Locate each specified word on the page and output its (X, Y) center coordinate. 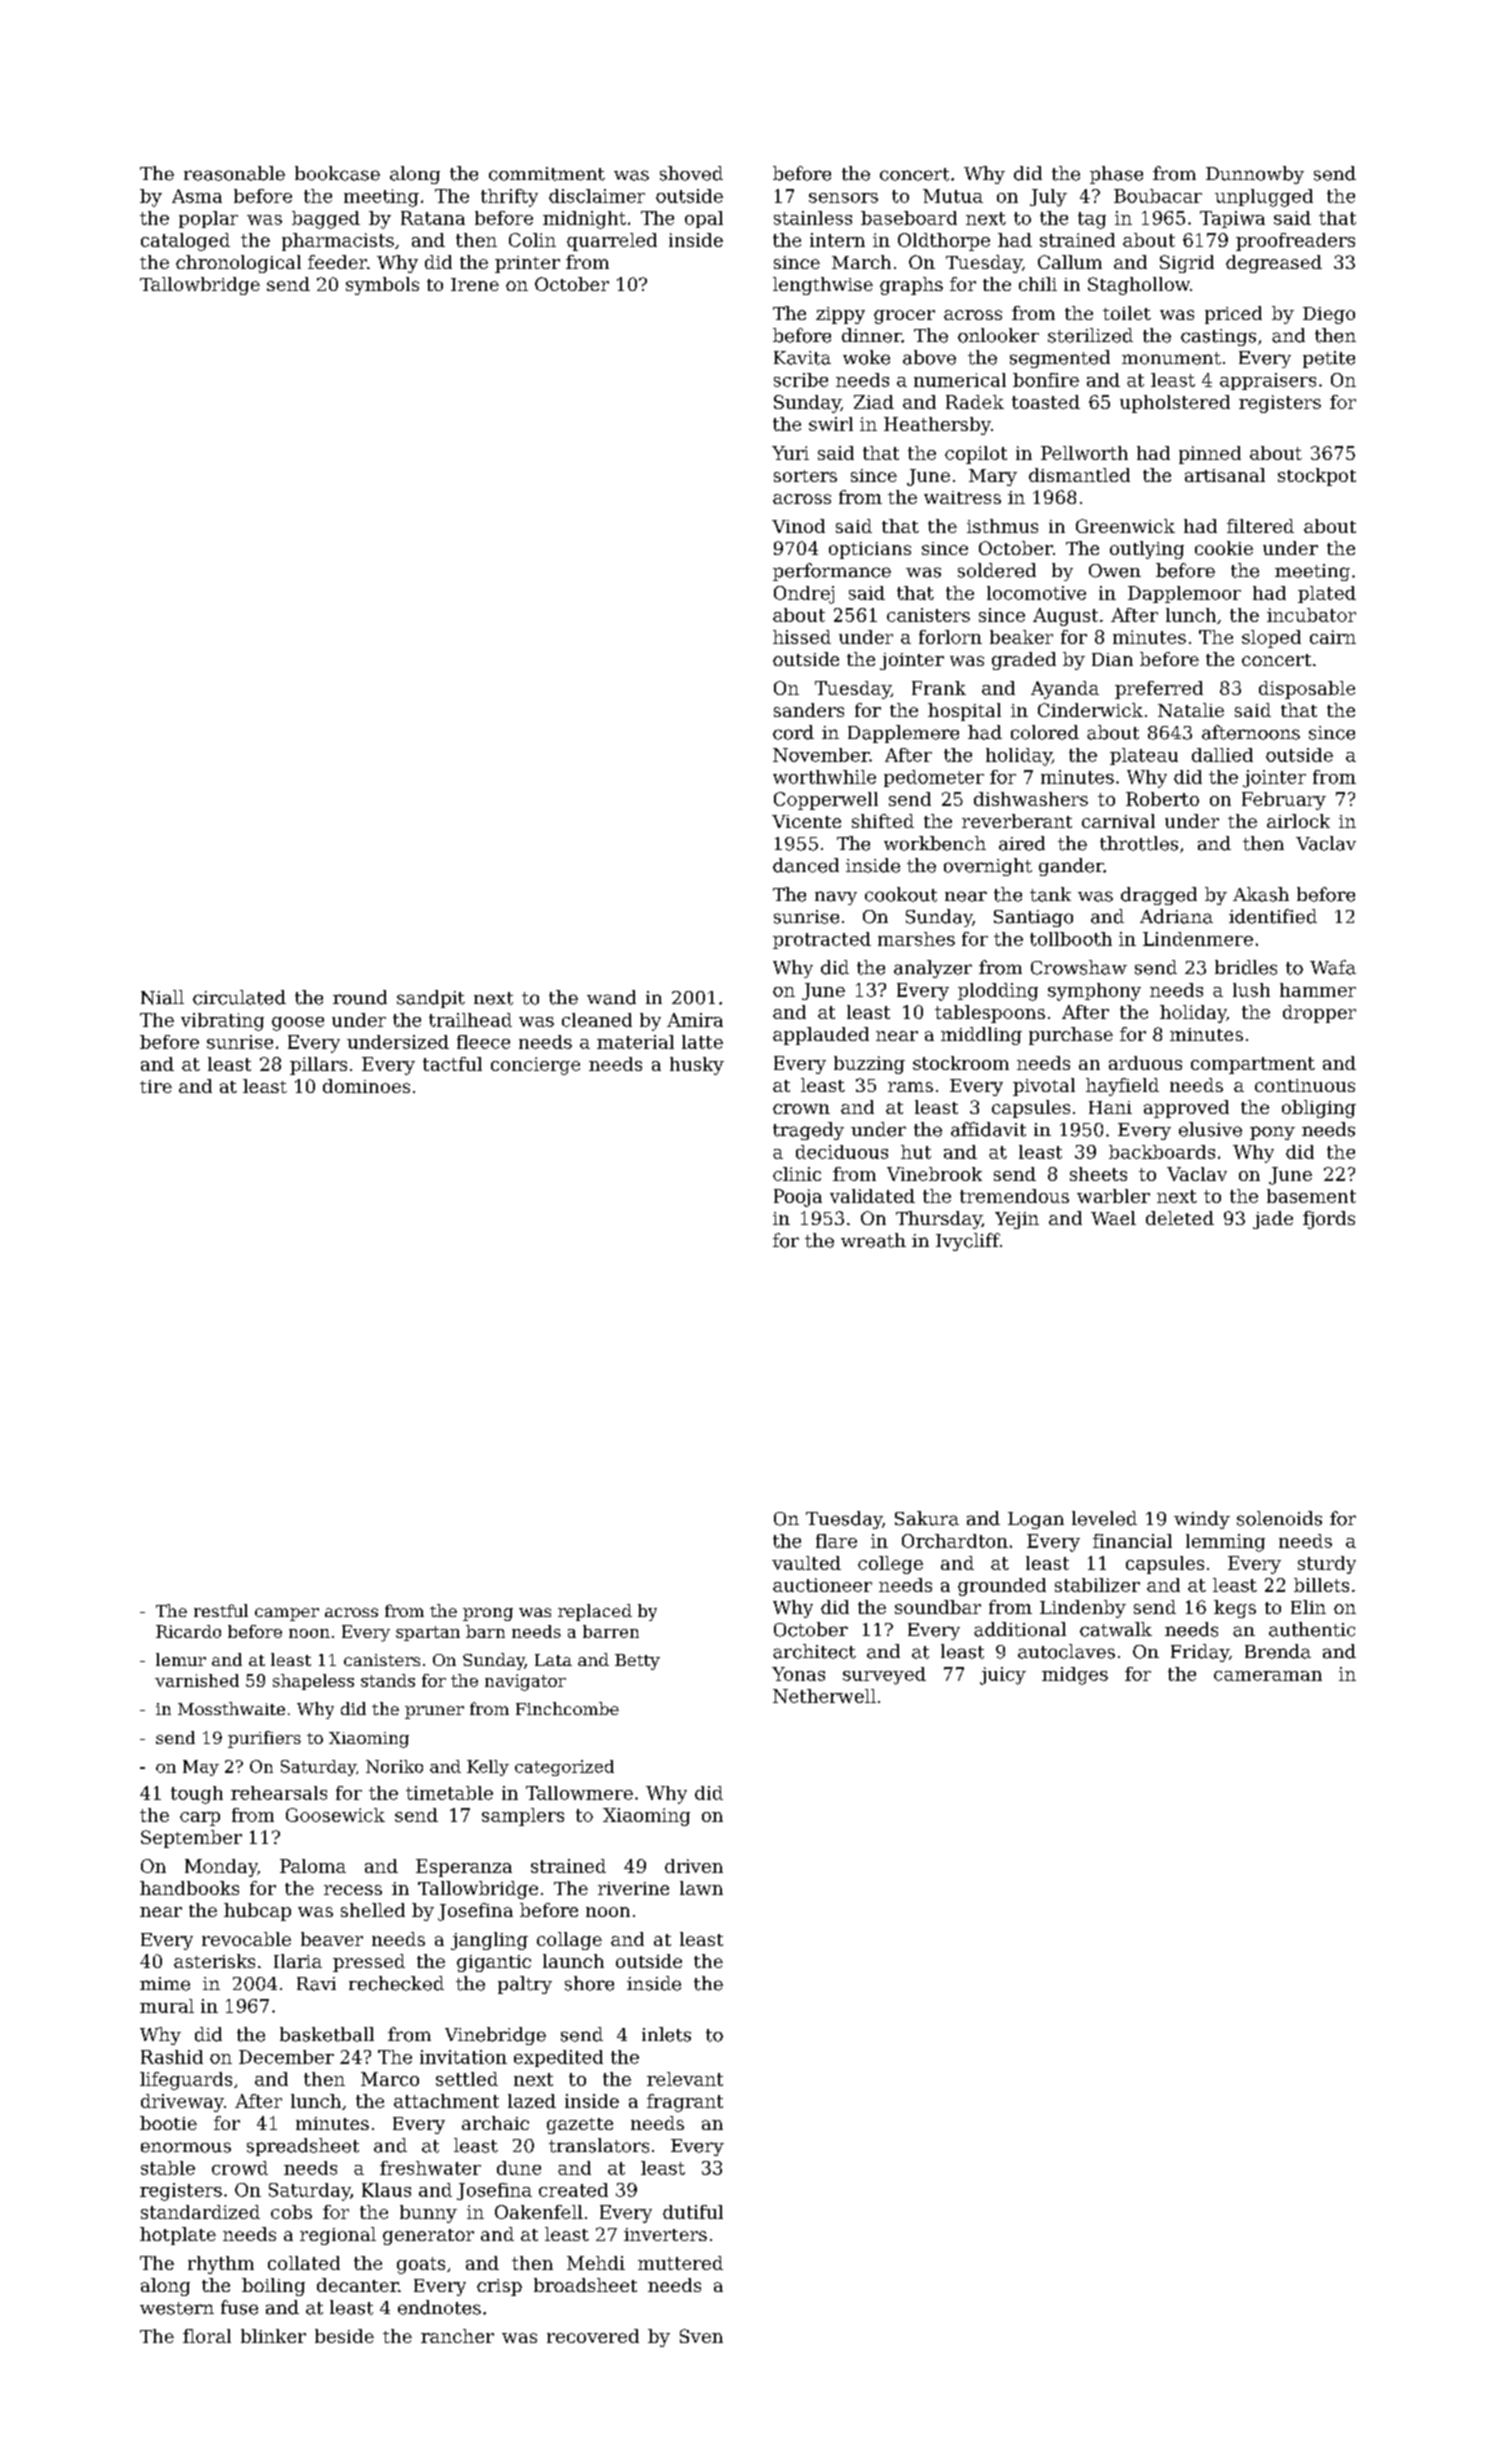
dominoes (366, 1086)
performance (832, 572)
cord (793, 732)
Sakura (927, 1518)
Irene (475, 284)
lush (1251, 990)
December (286, 2057)
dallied (1222, 755)
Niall (162, 997)
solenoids (1279, 1518)
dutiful (693, 2212)
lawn (701, 1888)
